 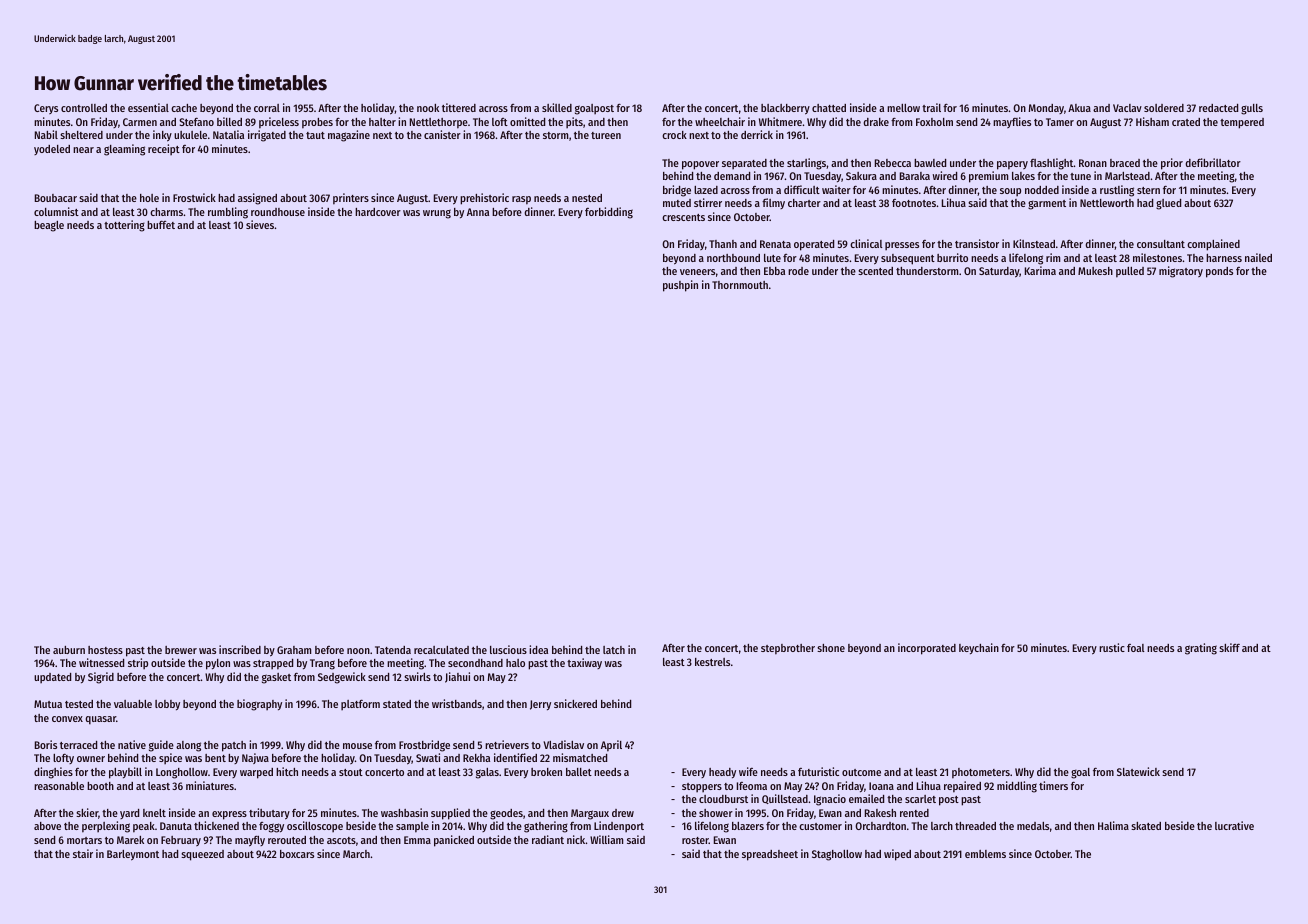 What do you see at coordinates (680, 286) in the screenshot?
I see `pushpin` at bounding box center [680, 286].
